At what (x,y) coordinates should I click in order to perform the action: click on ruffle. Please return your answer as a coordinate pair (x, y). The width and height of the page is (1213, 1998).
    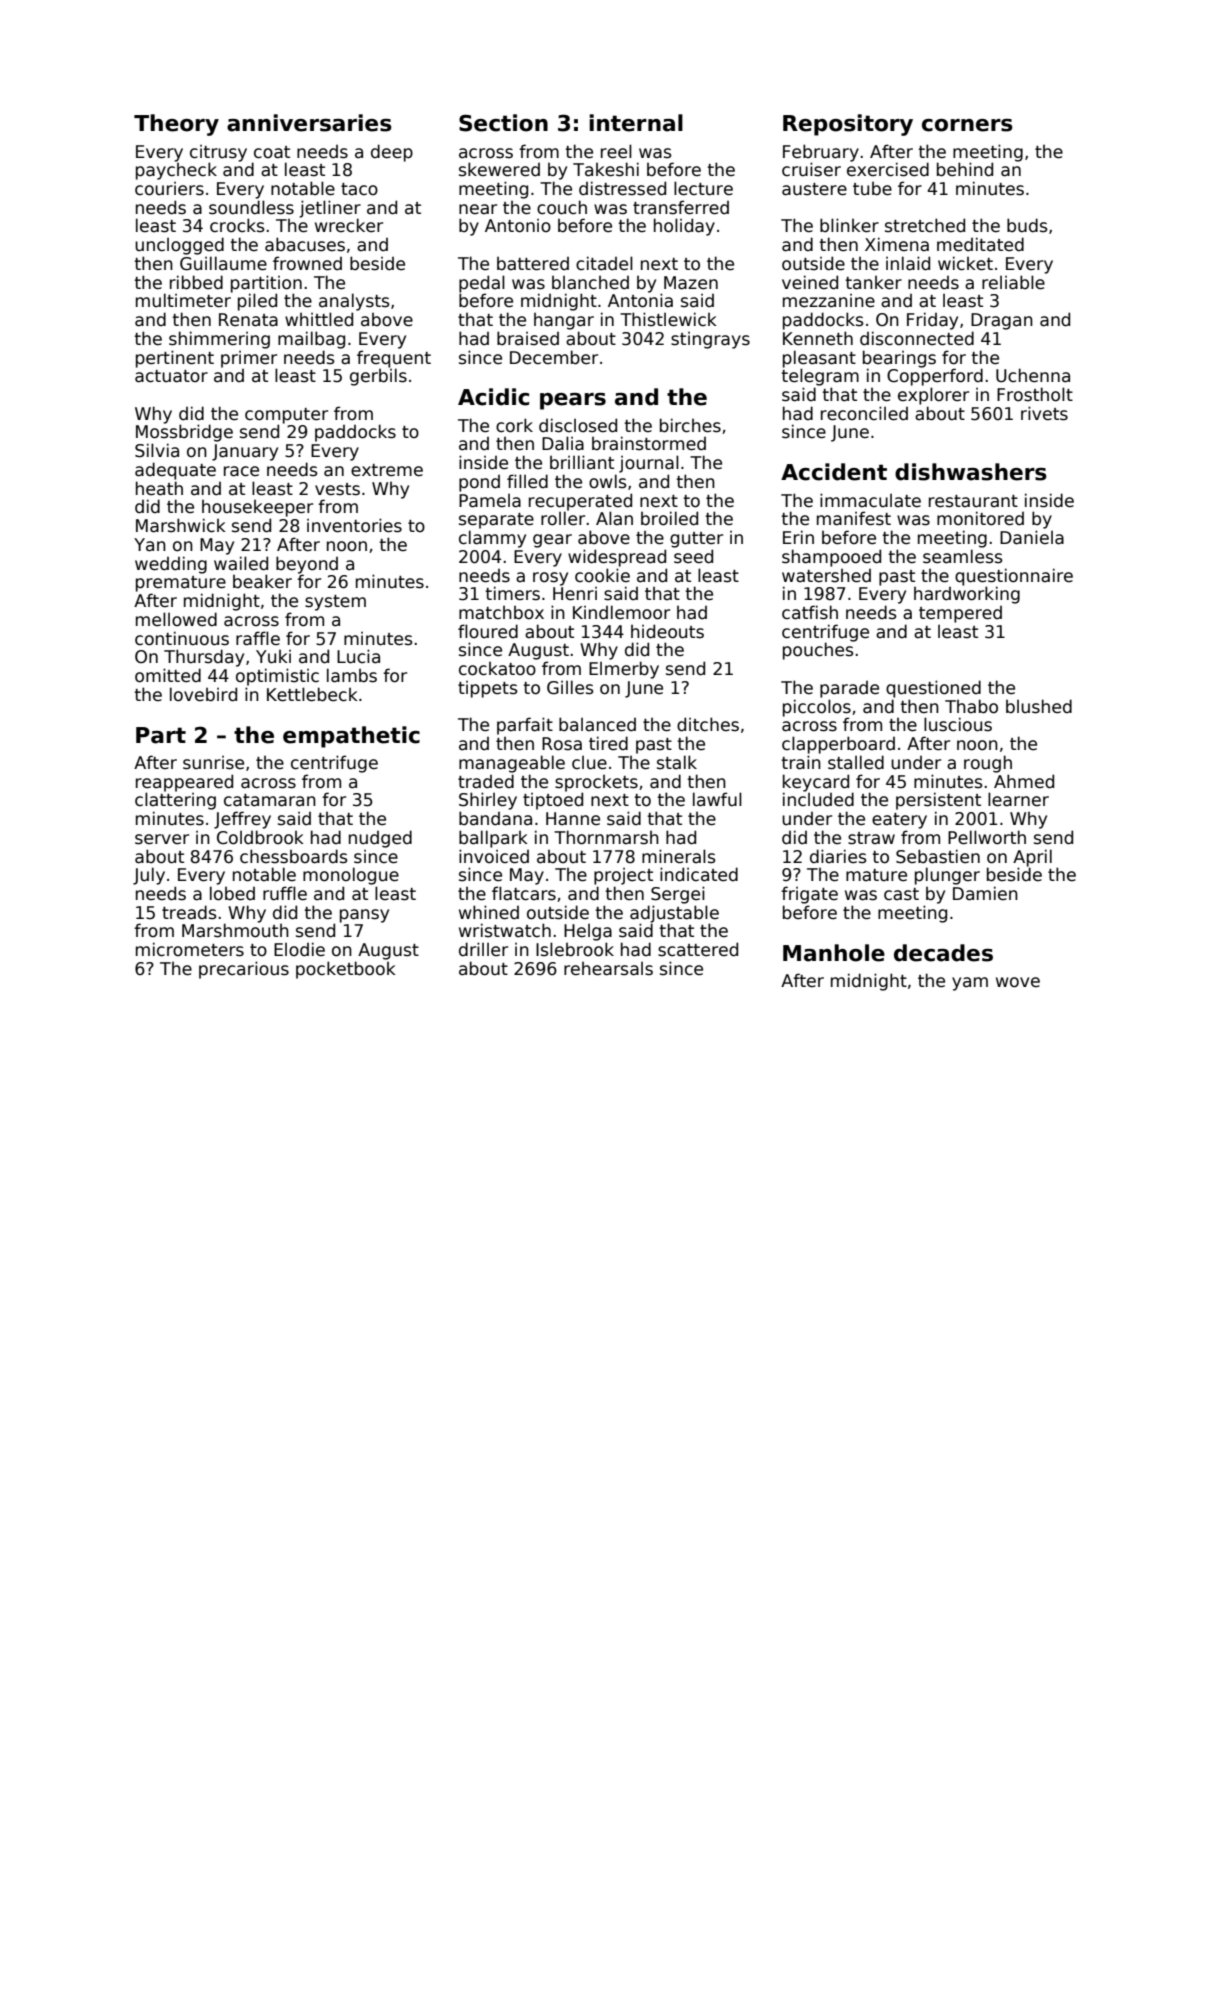
    Looking at the image, I should click on (285, 893).
